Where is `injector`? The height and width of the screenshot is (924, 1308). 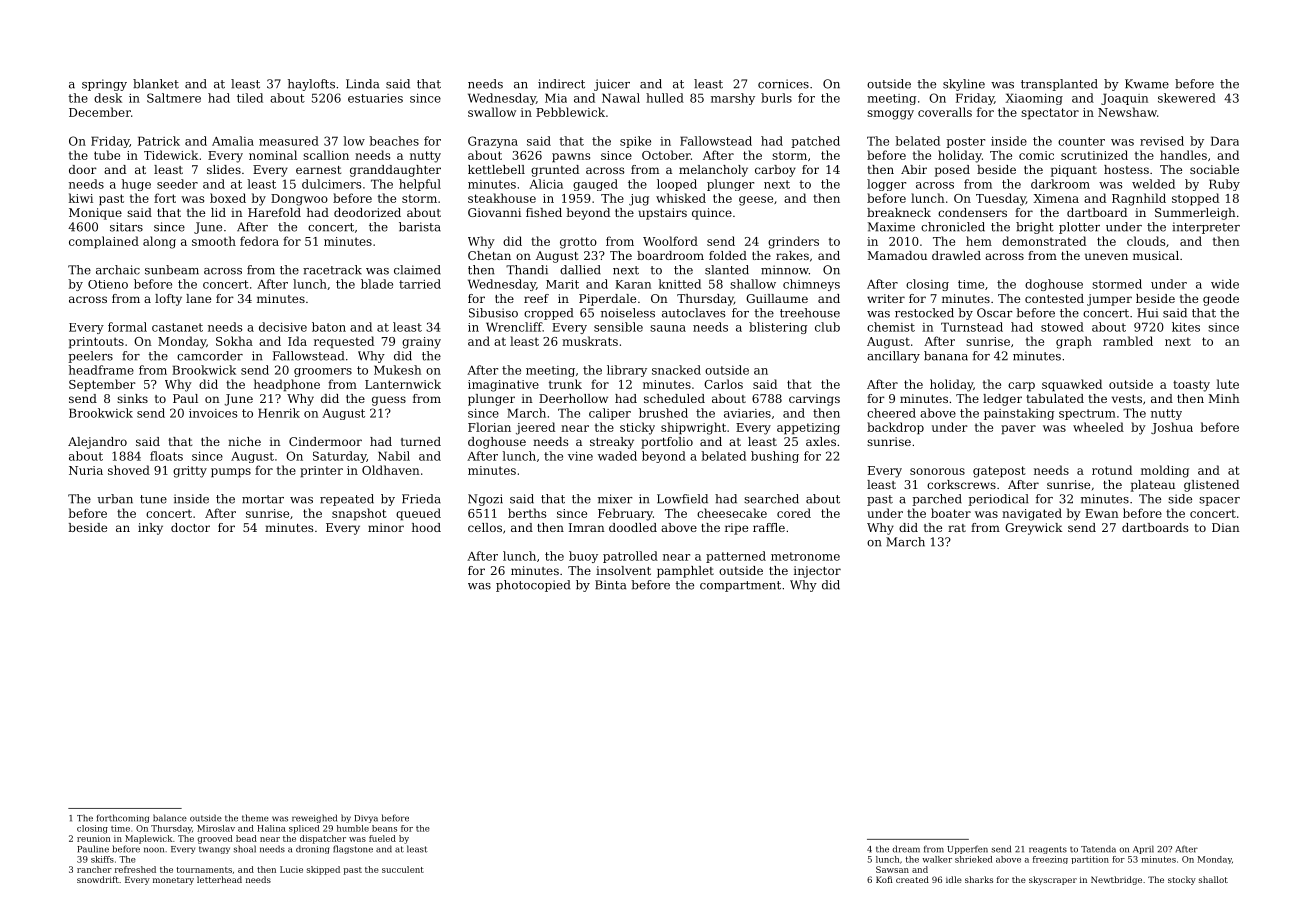 injector is located at coordinates (817, 572).
